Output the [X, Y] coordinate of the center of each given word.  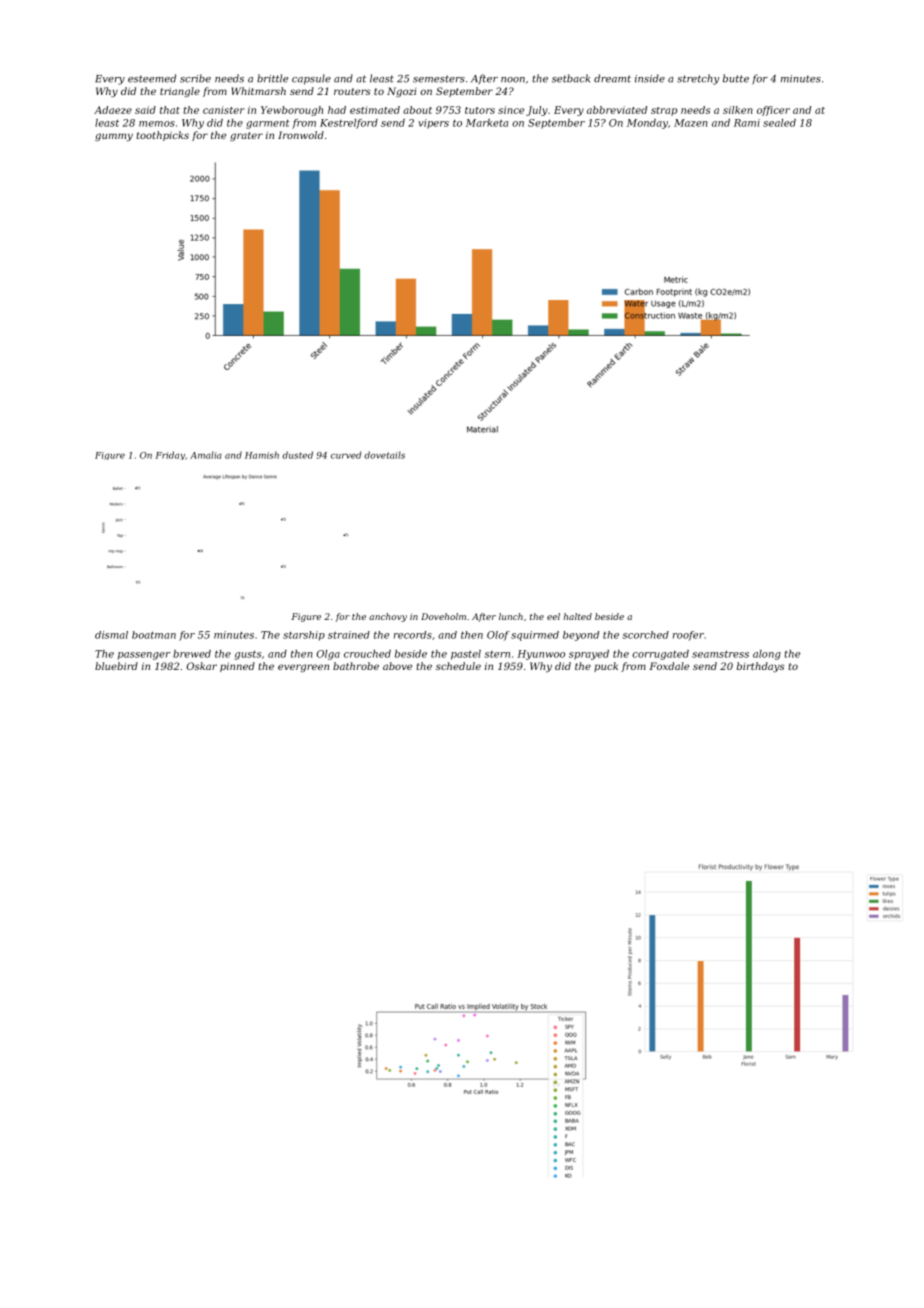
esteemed [152, 78]
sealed [779, 123]
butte [736, 78]
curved [346, 455]
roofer [688, 636]
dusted [297, 455]
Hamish [262, 455]
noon [513, 80]
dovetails [384, 455]
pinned [237, 667]
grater [246, 136]
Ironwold [301, 135]
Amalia [206, 455]
